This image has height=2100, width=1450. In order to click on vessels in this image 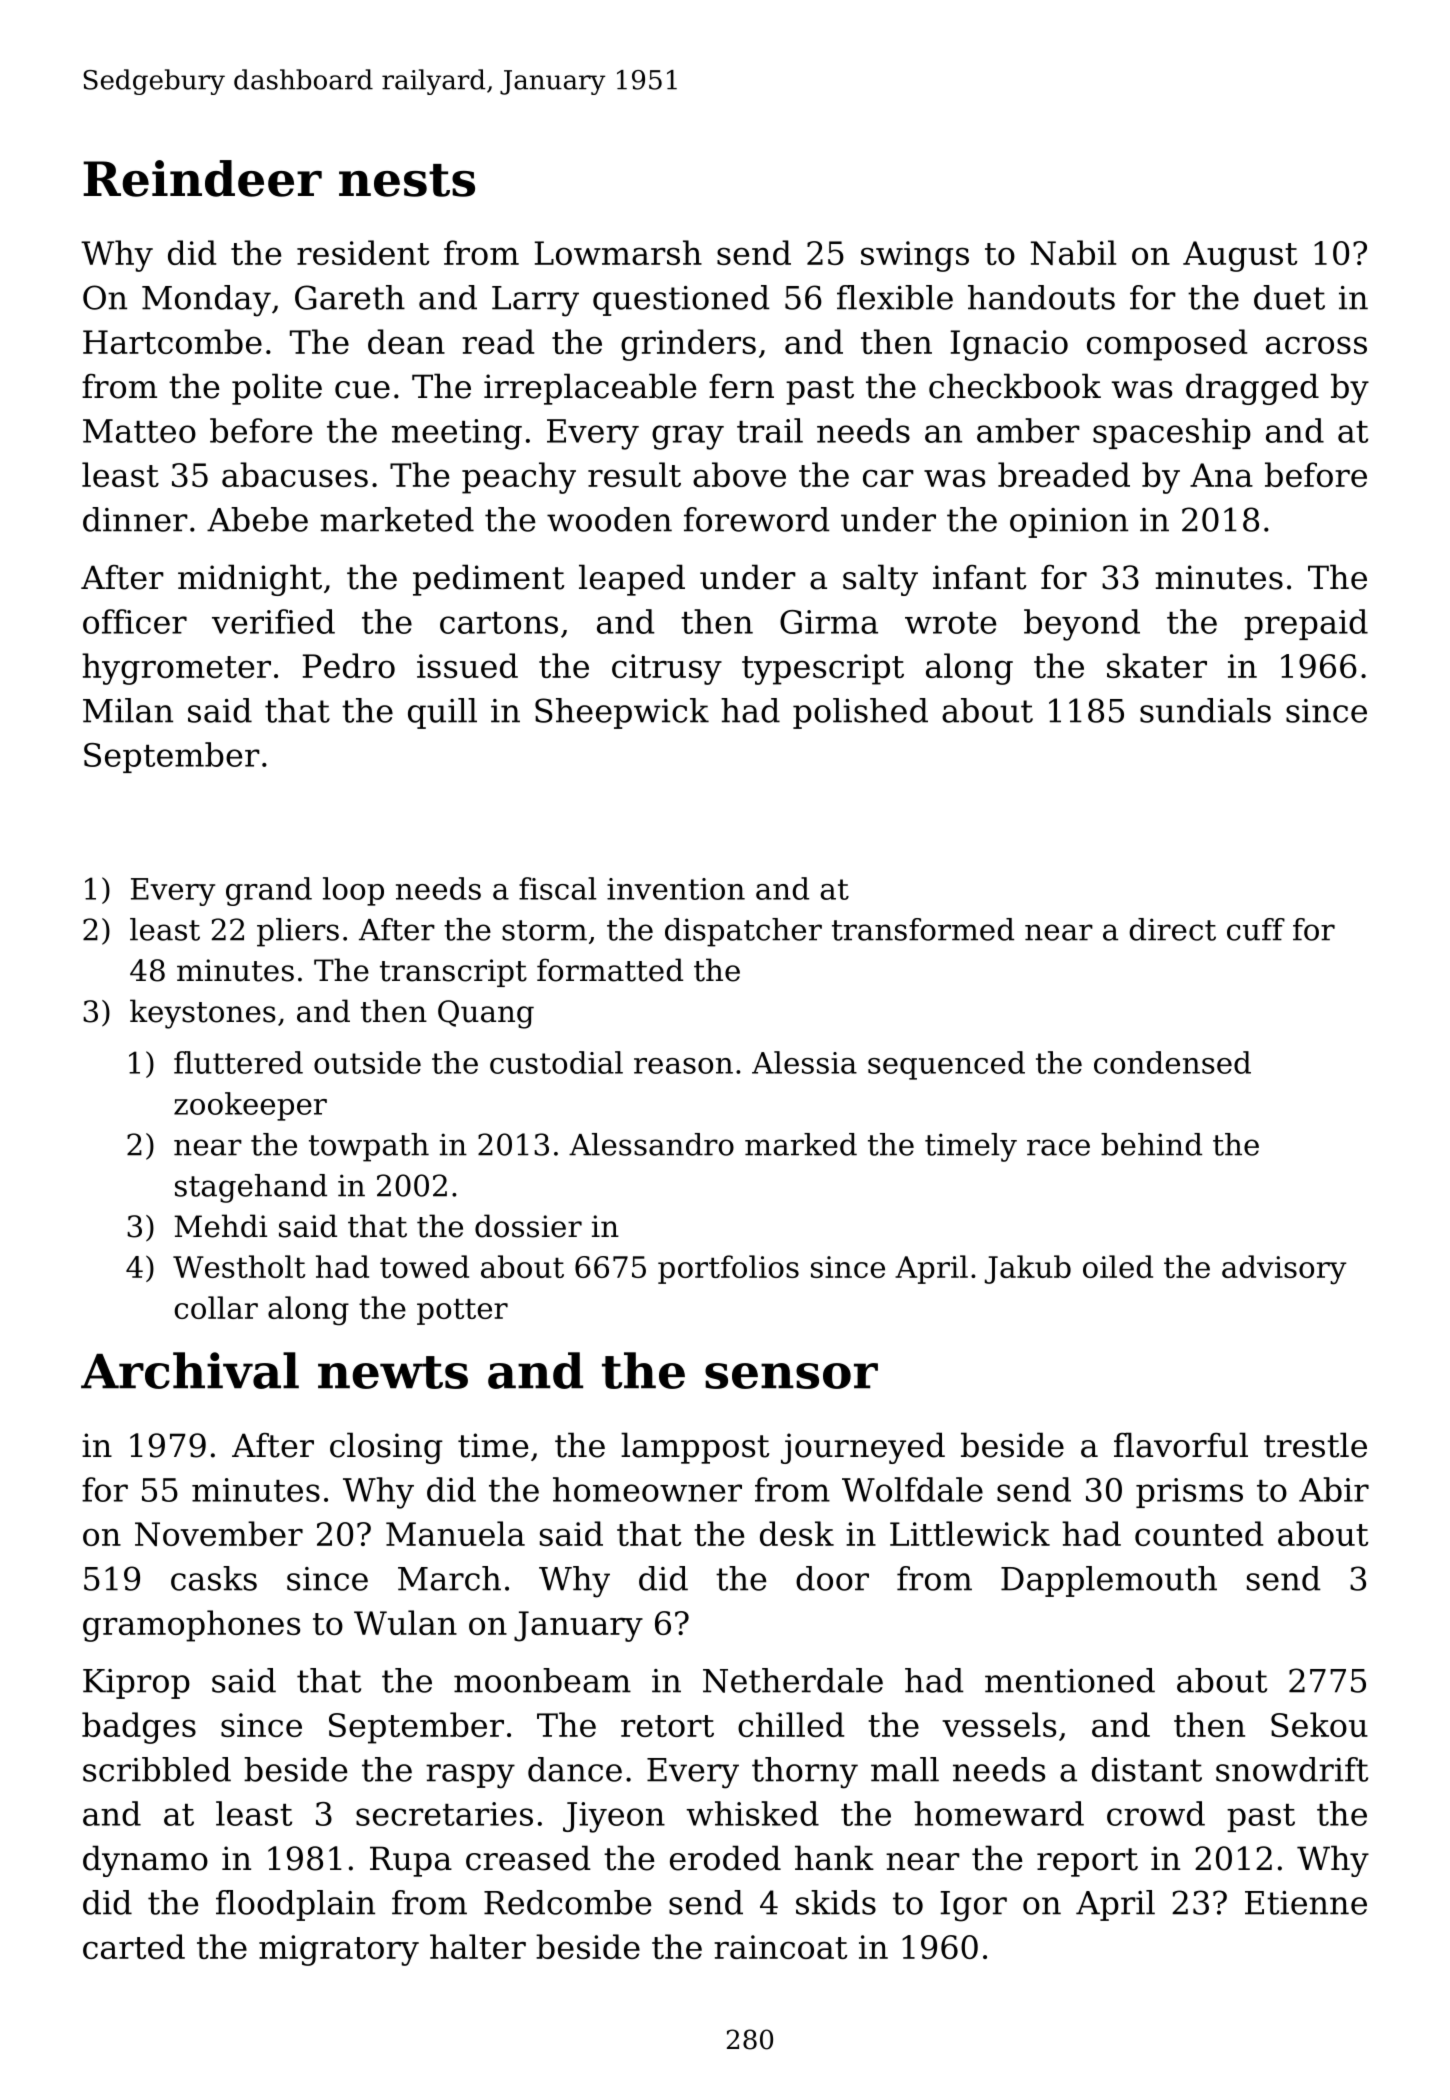, I will do `click(999, 1724)`.
